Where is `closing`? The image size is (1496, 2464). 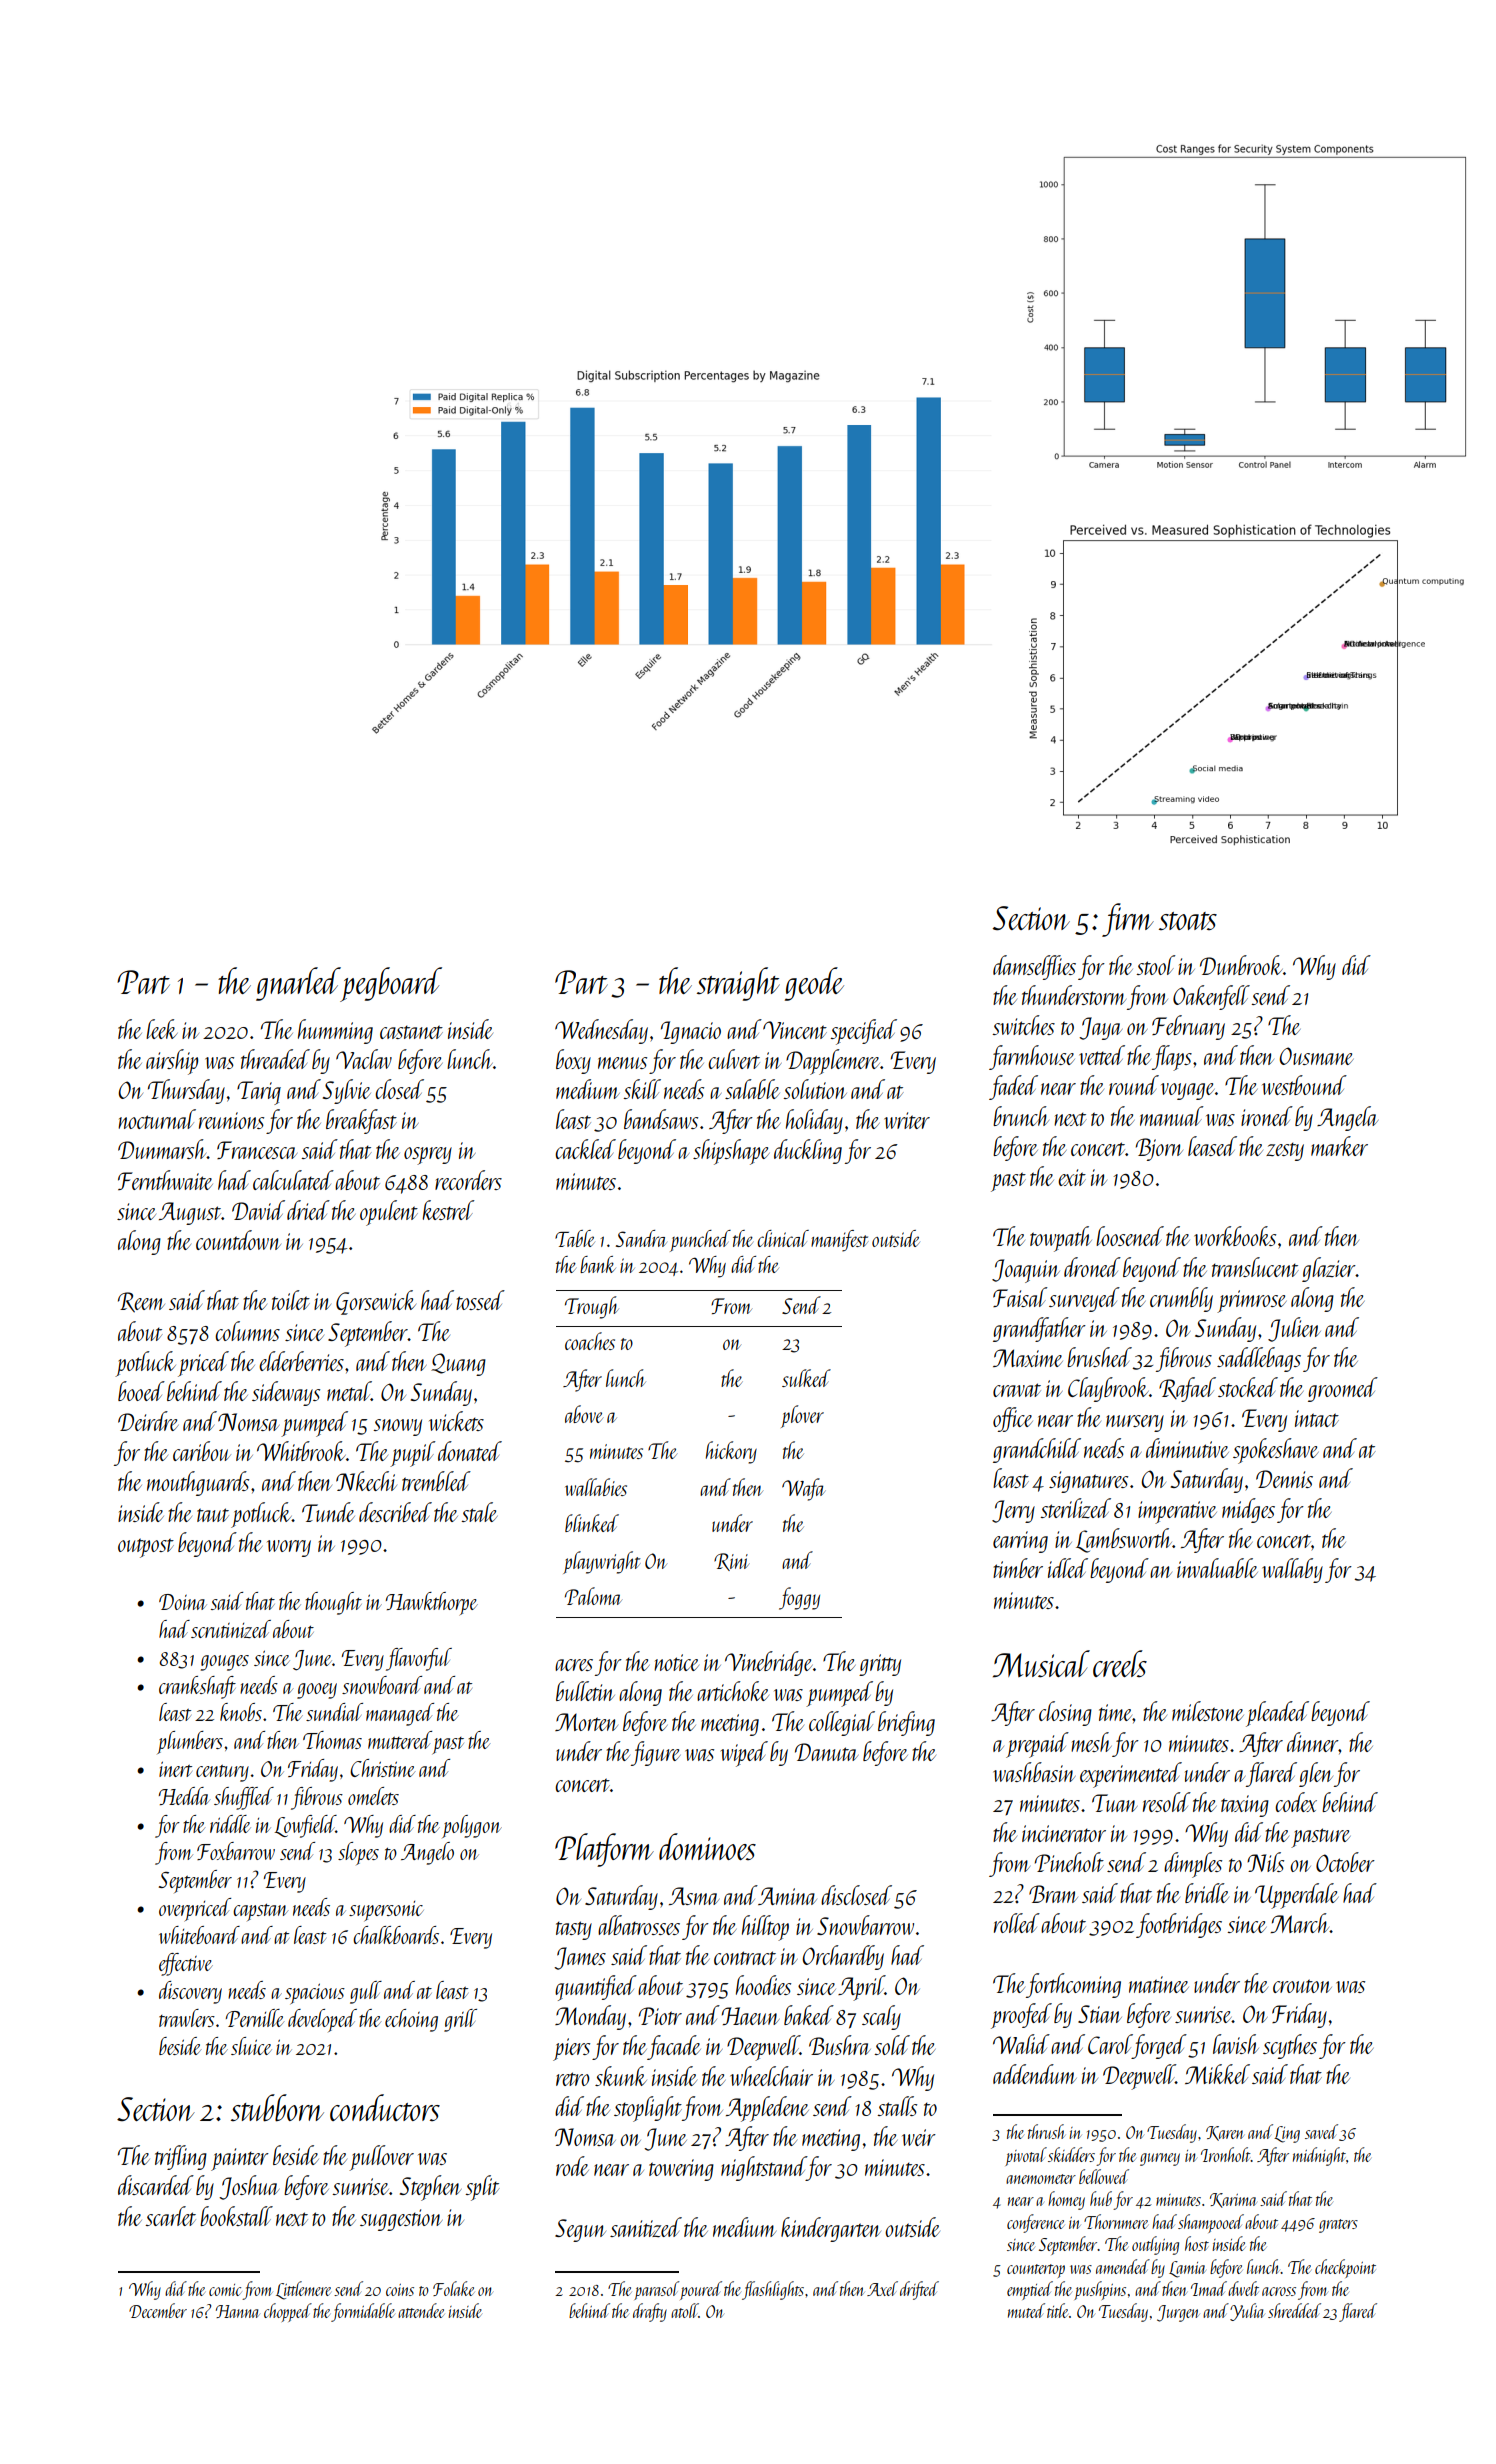
closing is located at coordinates (1065, 1713).
